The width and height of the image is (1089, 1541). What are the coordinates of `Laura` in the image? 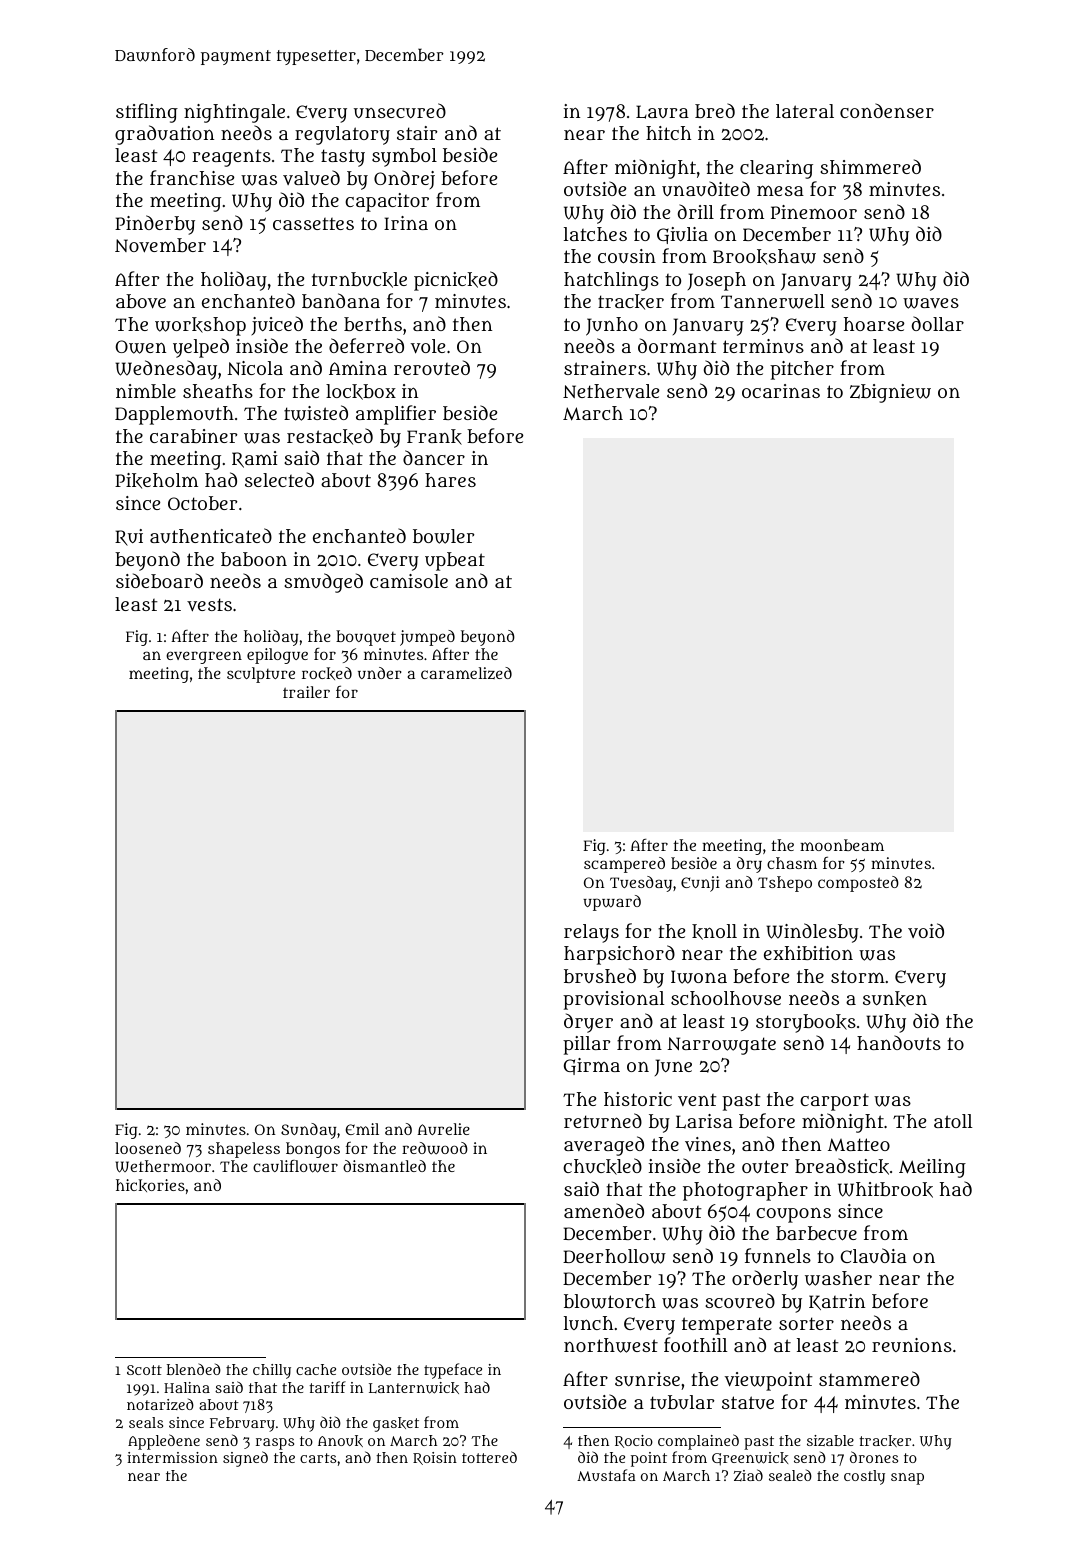 It's located at (662, 112).
